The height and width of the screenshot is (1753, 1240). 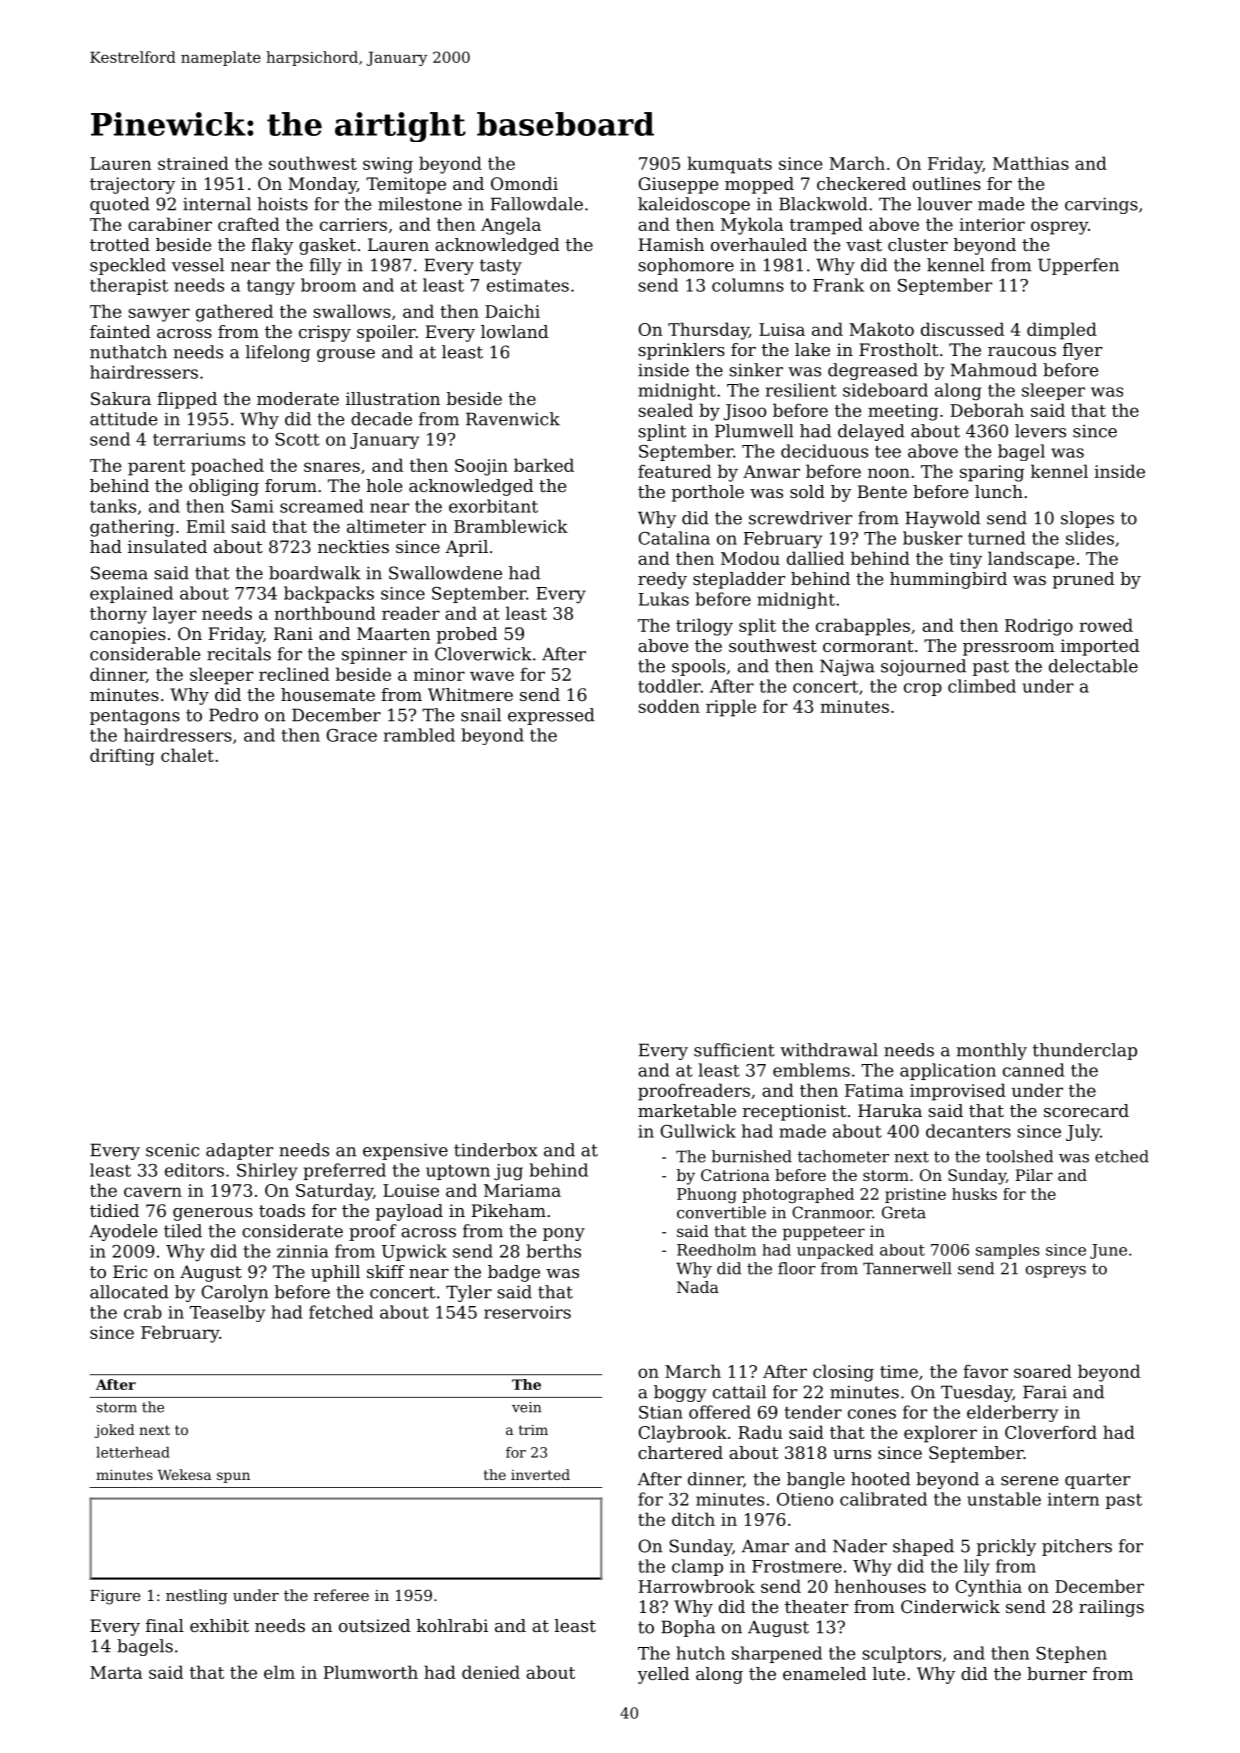 I want to click on dallied, so click(x=815, y=558).
